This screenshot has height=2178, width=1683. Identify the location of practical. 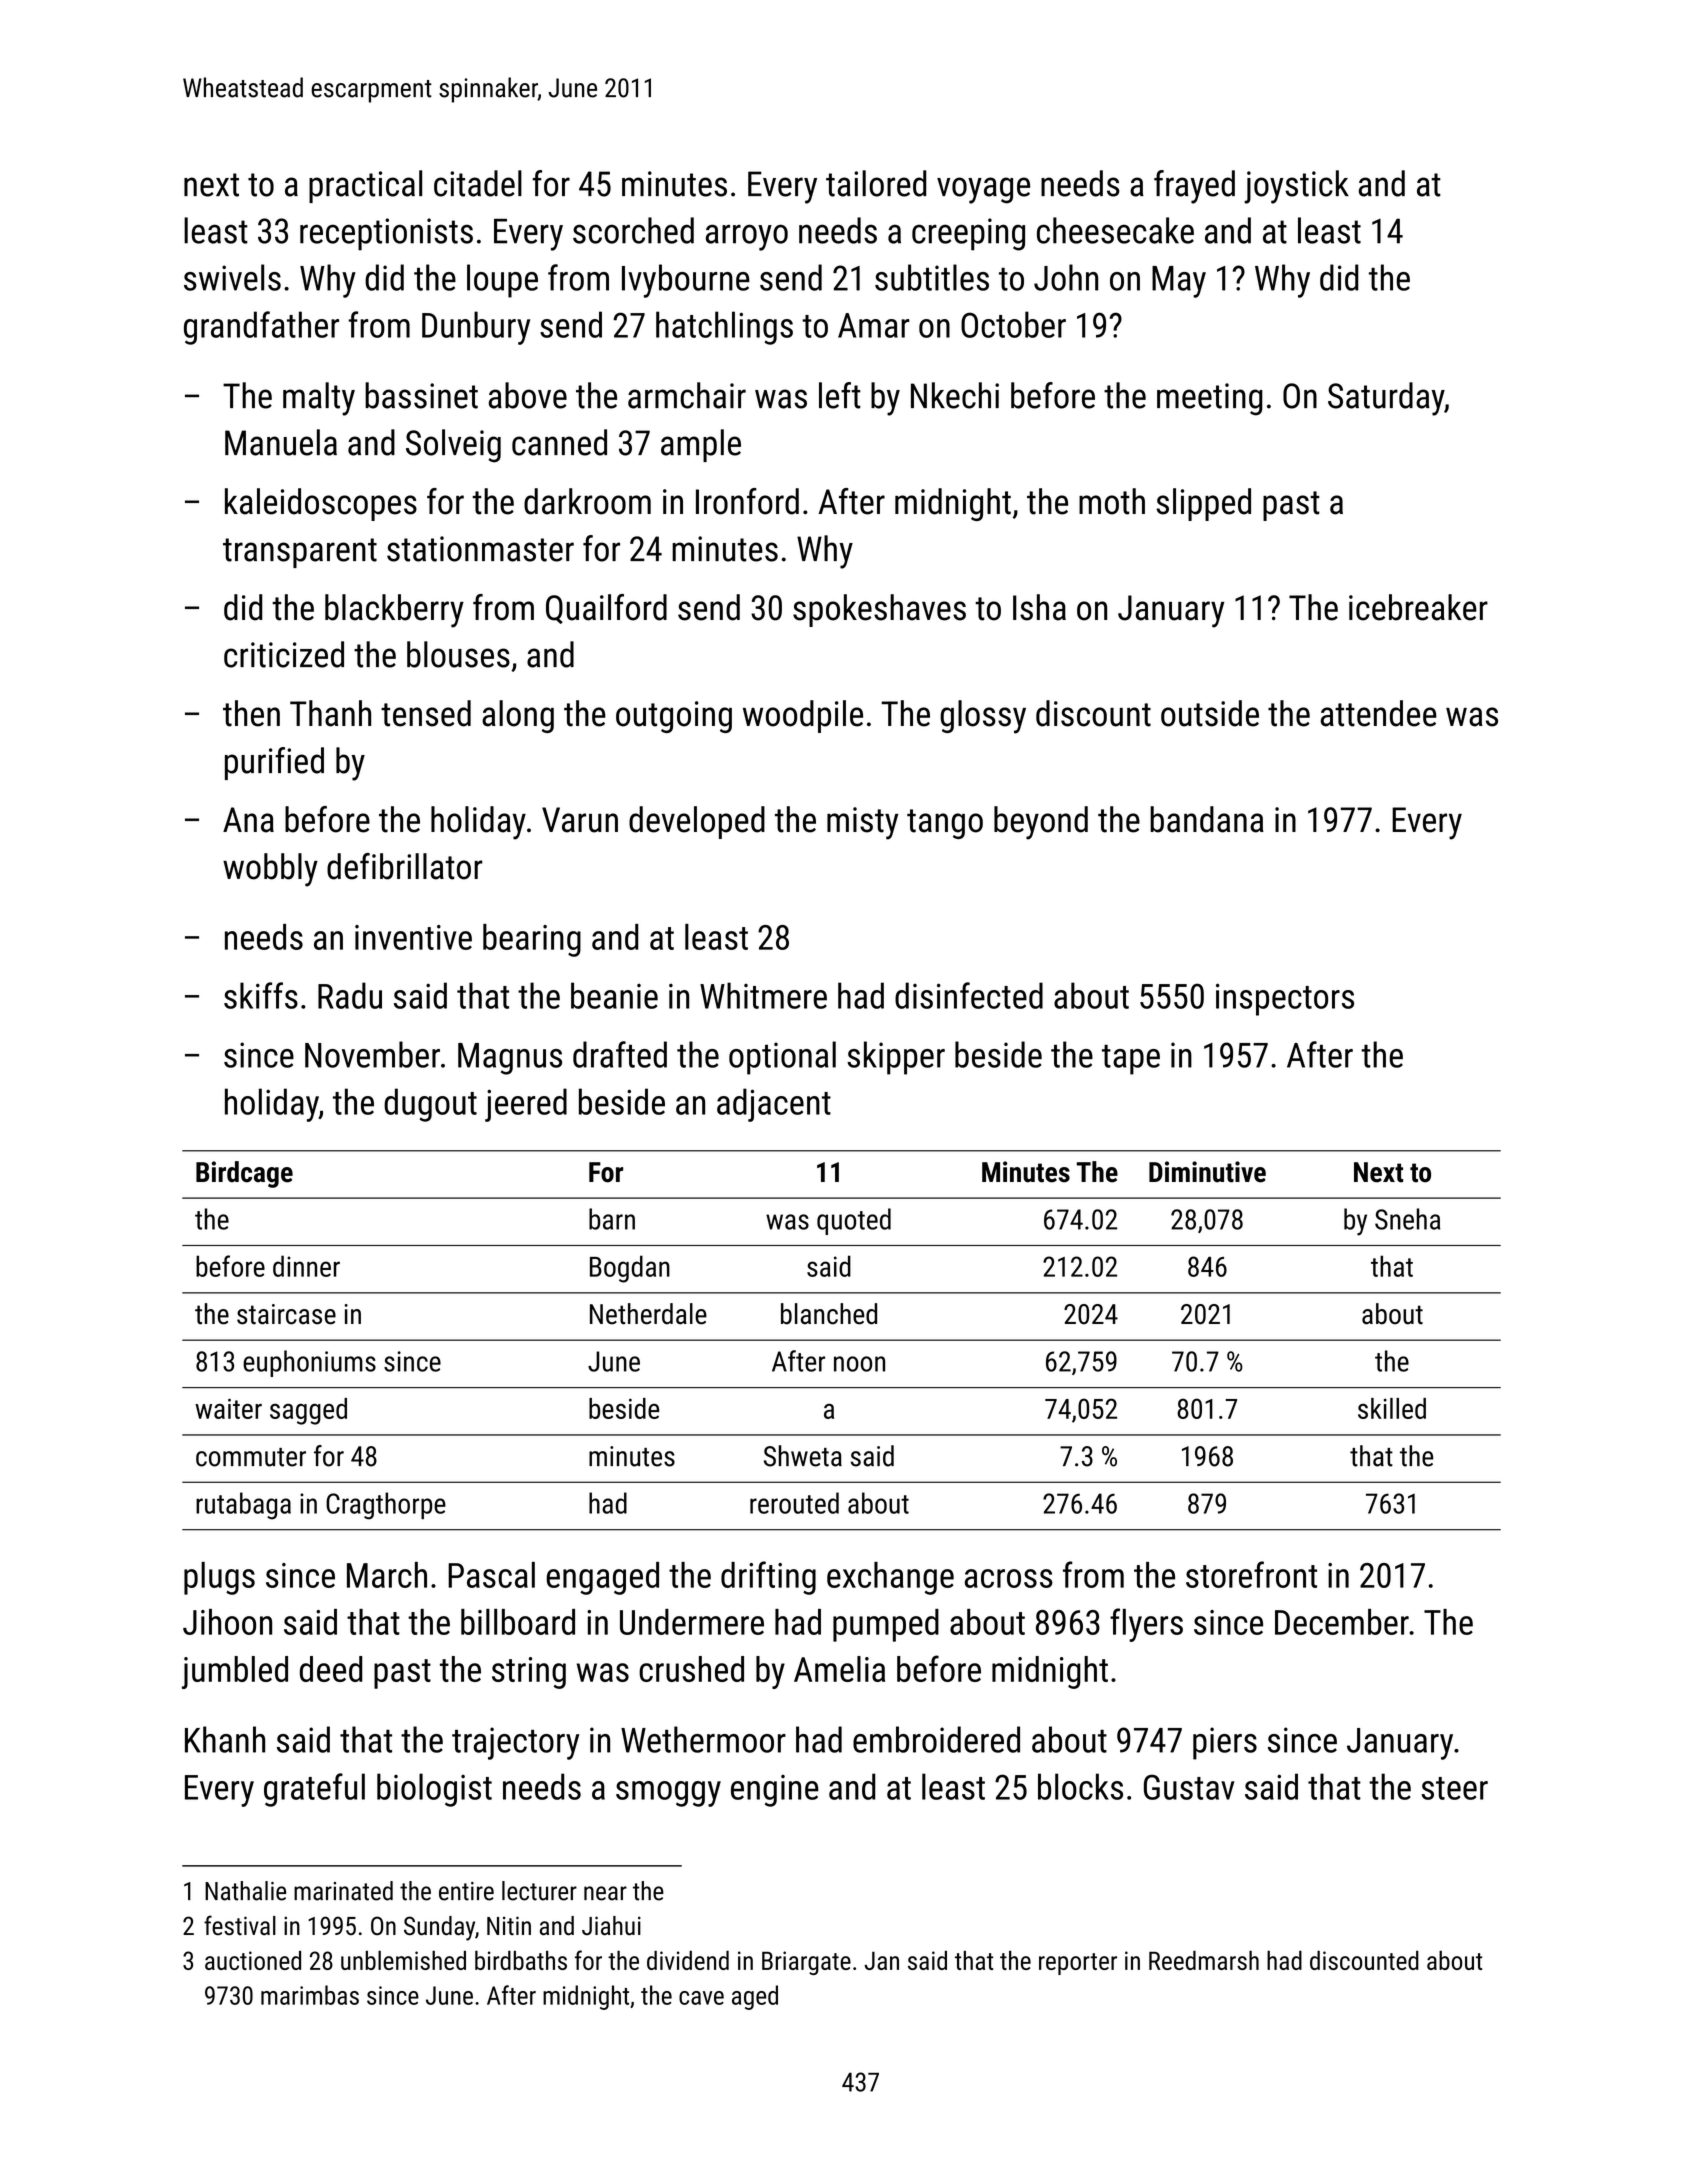
(365, 186).
